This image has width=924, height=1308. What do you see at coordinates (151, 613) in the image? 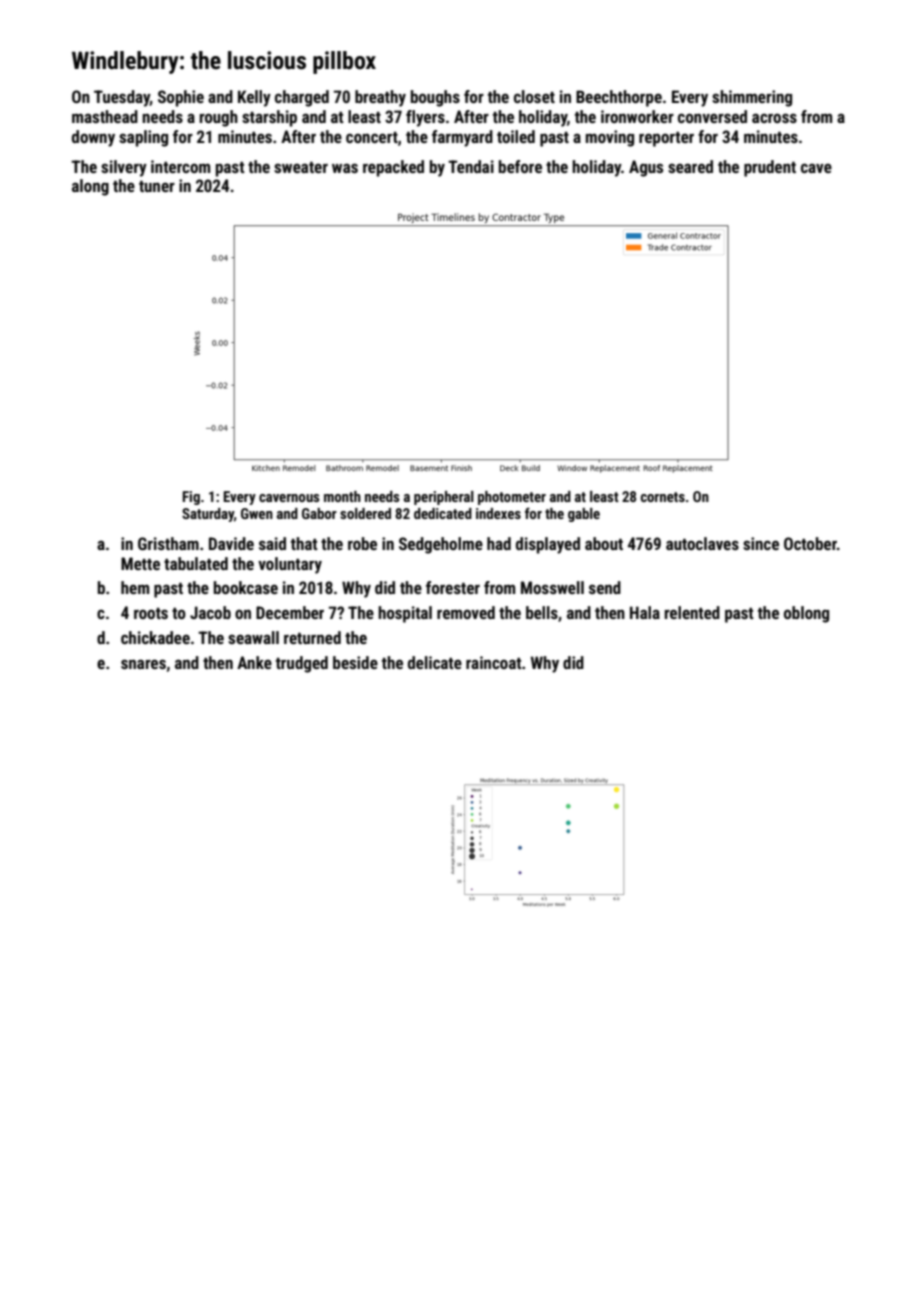
I see `roots` at bounding box center [151, 613].
